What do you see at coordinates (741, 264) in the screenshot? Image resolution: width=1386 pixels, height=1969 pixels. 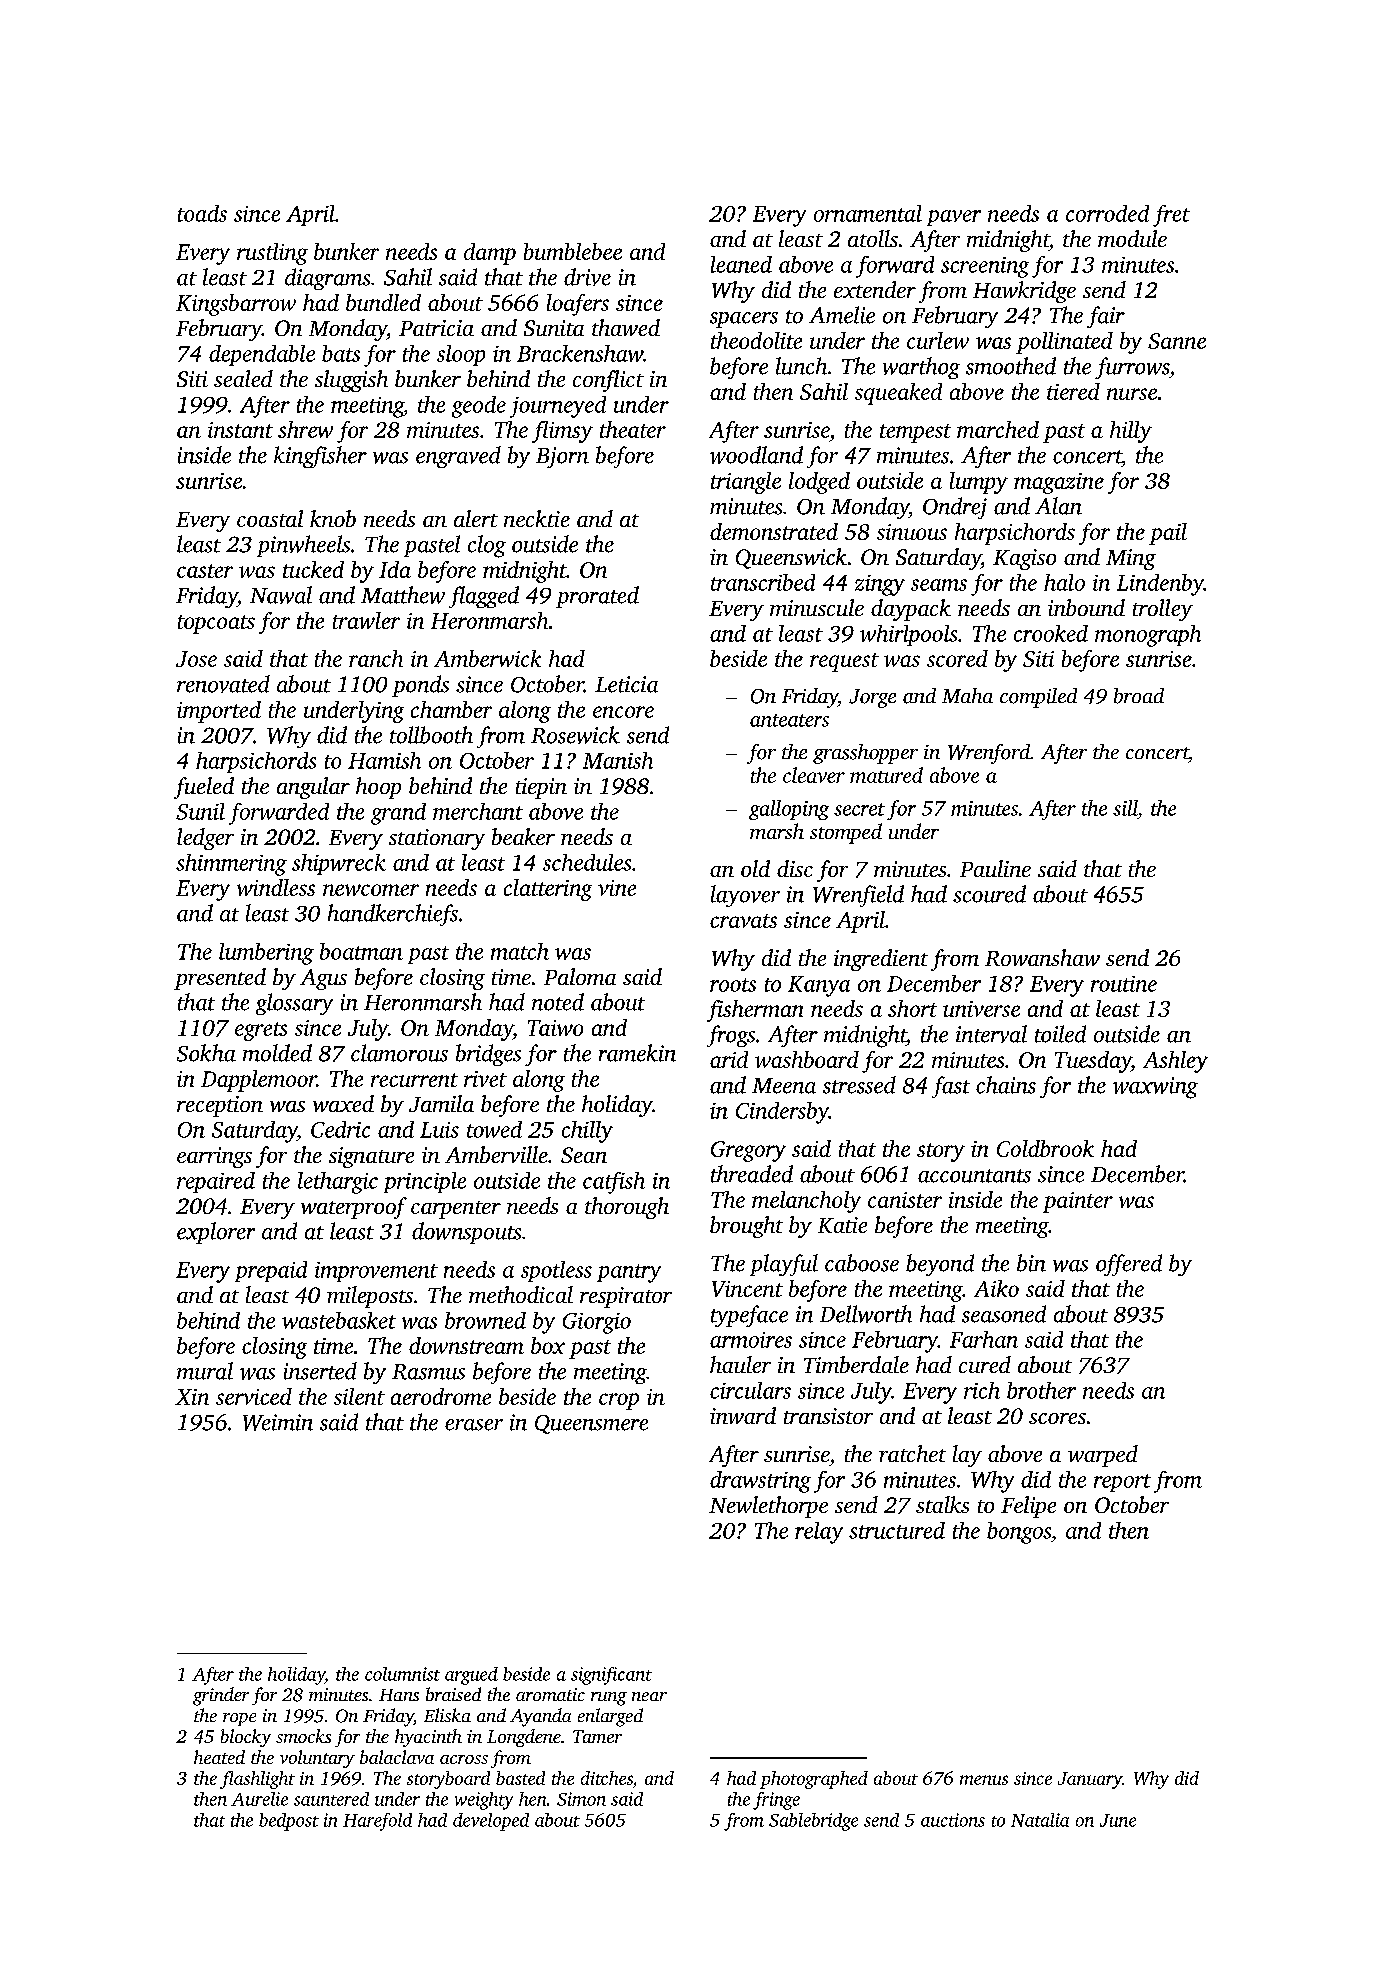 I see `leaned` at bounding box center [741, 264].
